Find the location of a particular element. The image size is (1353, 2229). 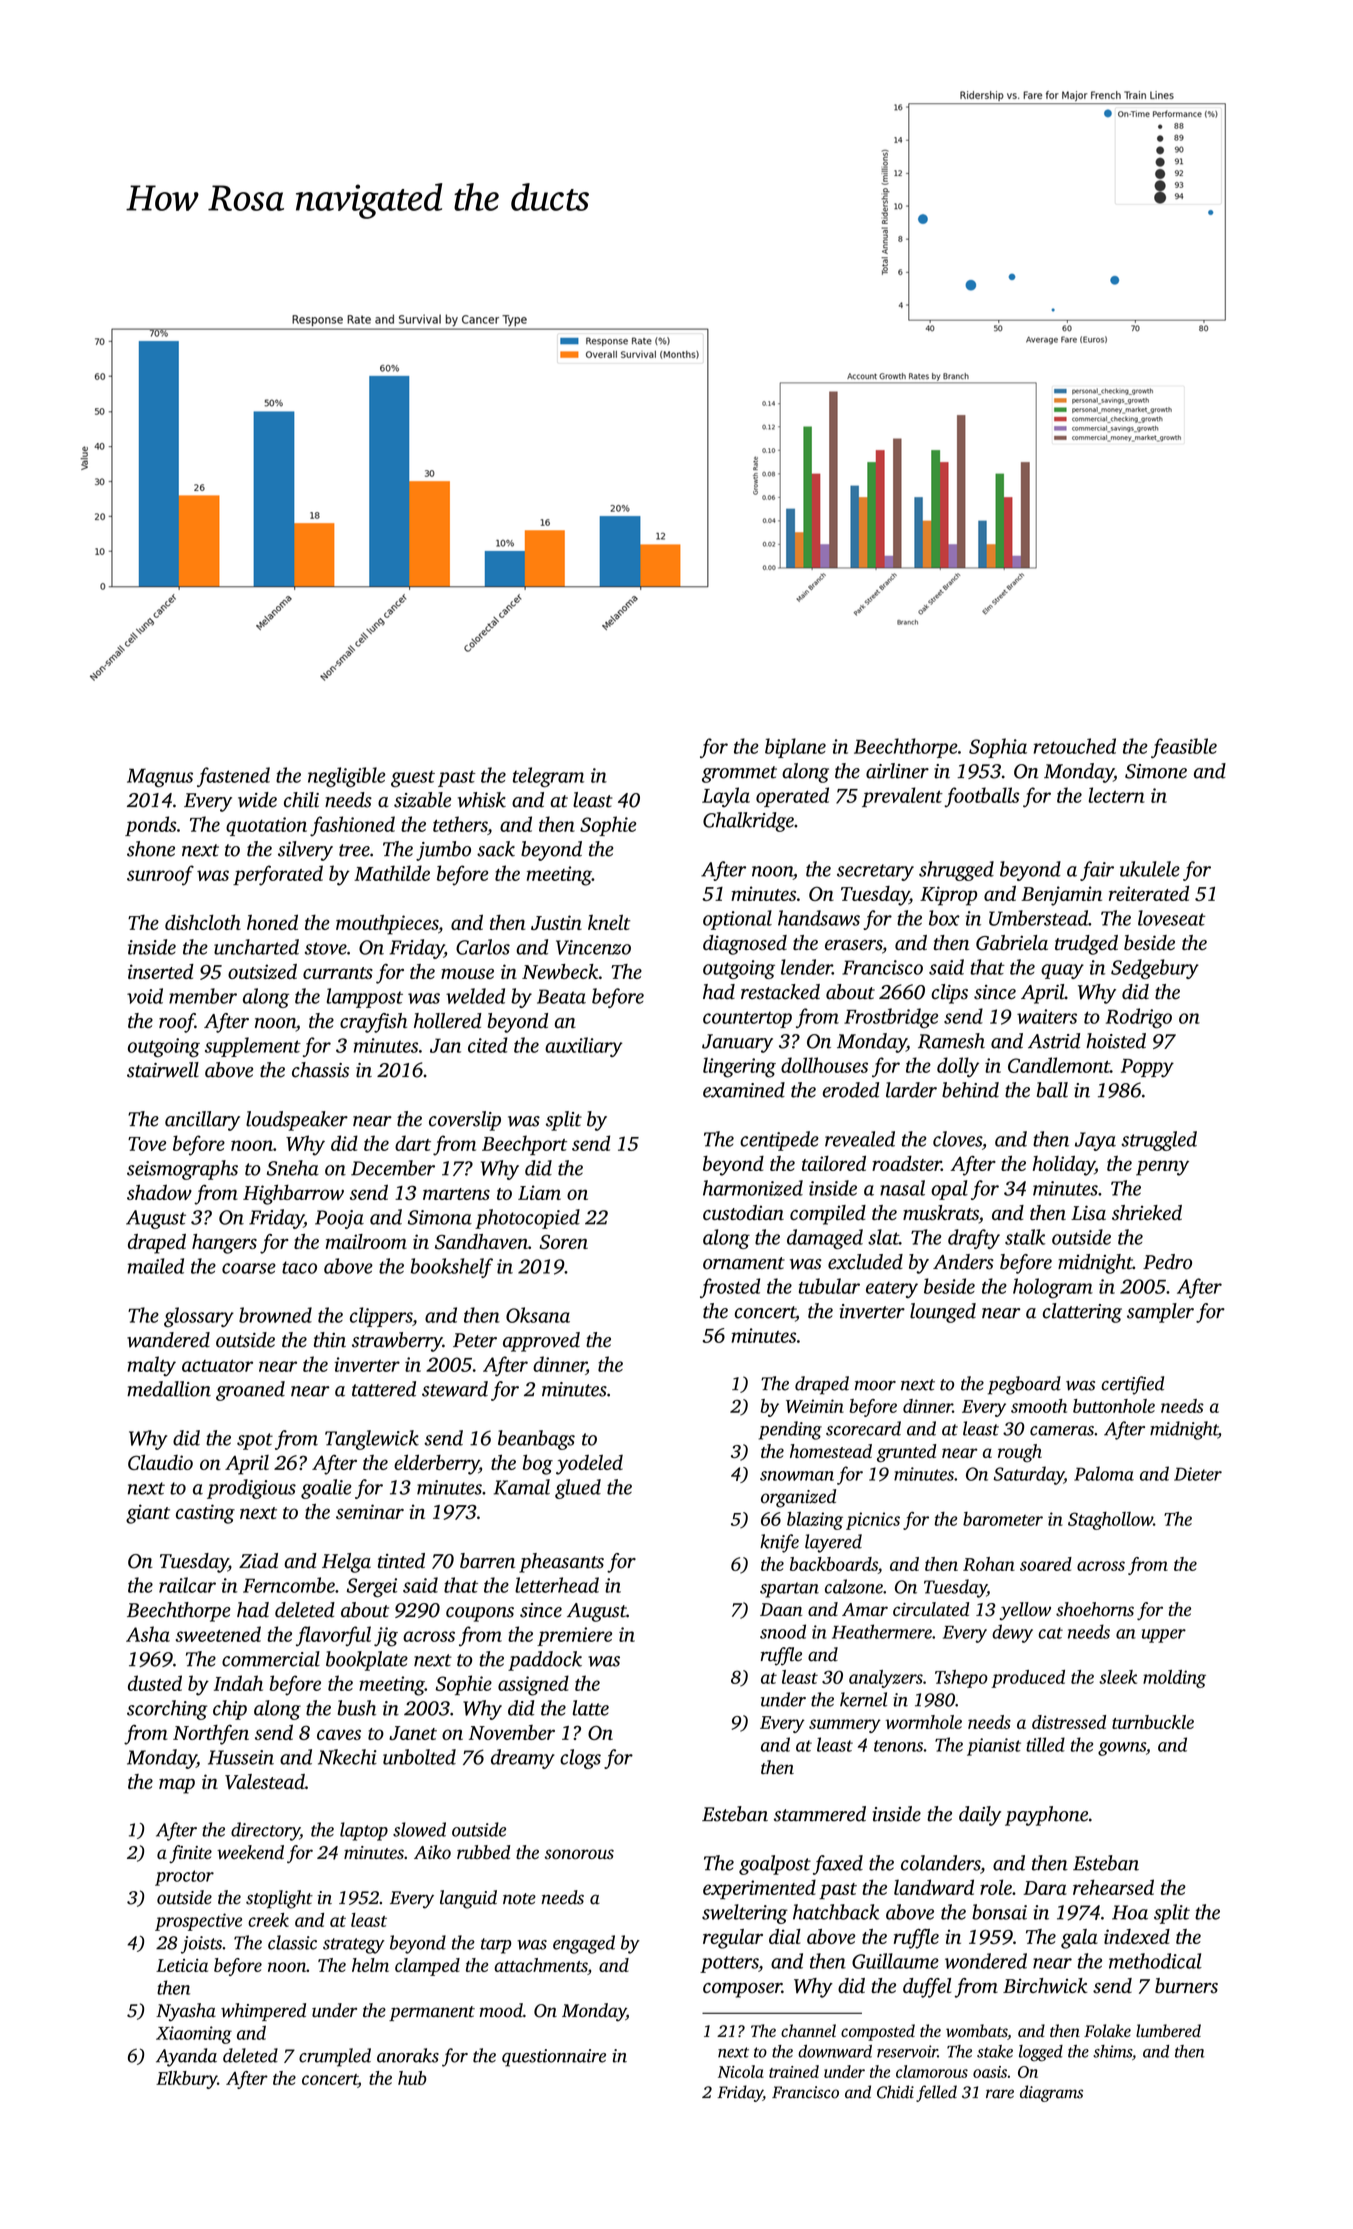

mailroom is located at coordinates (366, 1241).
